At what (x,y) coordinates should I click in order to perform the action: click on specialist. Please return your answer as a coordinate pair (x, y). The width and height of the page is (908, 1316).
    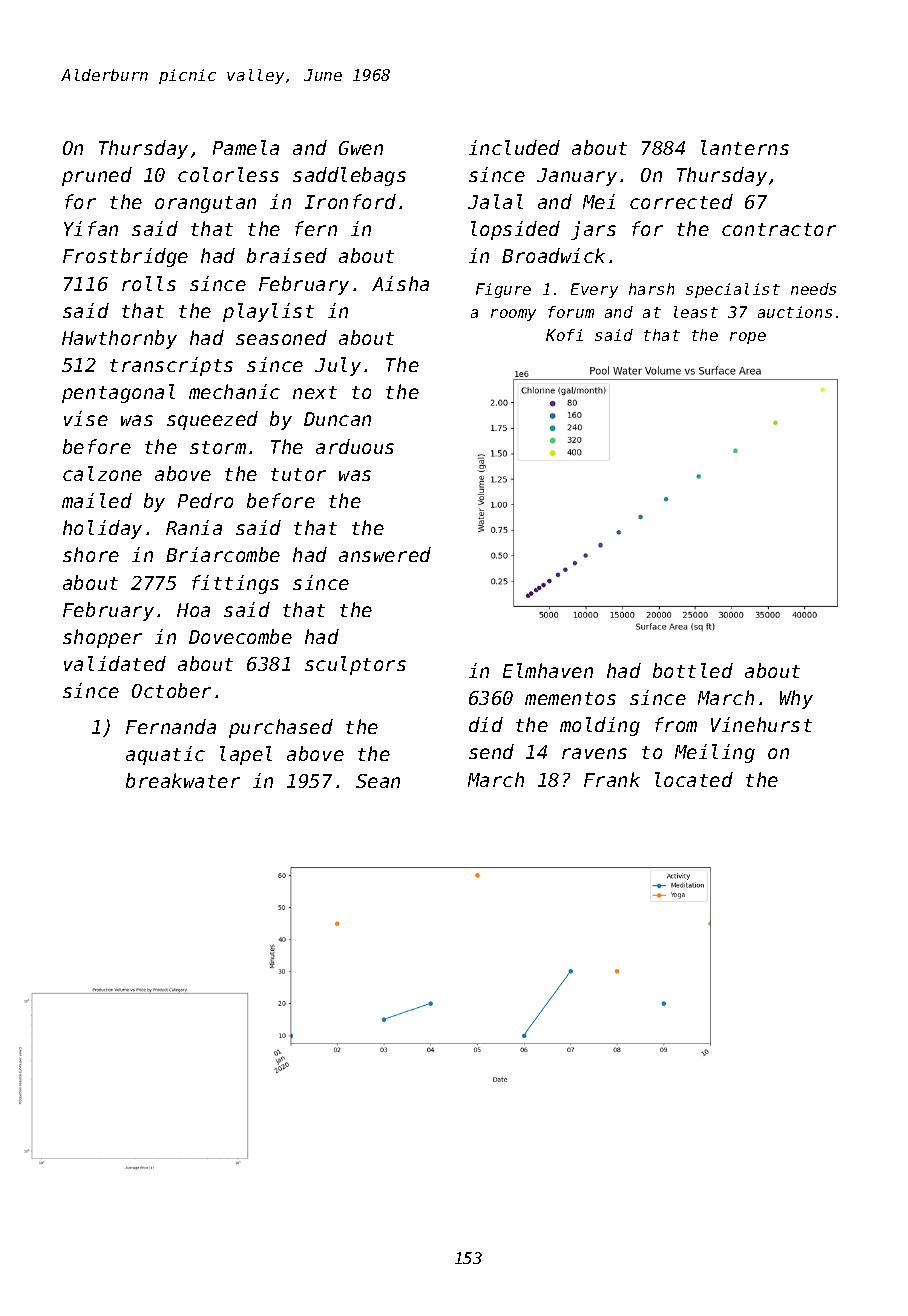
    Looking at the image, I should click on (733, 290).
